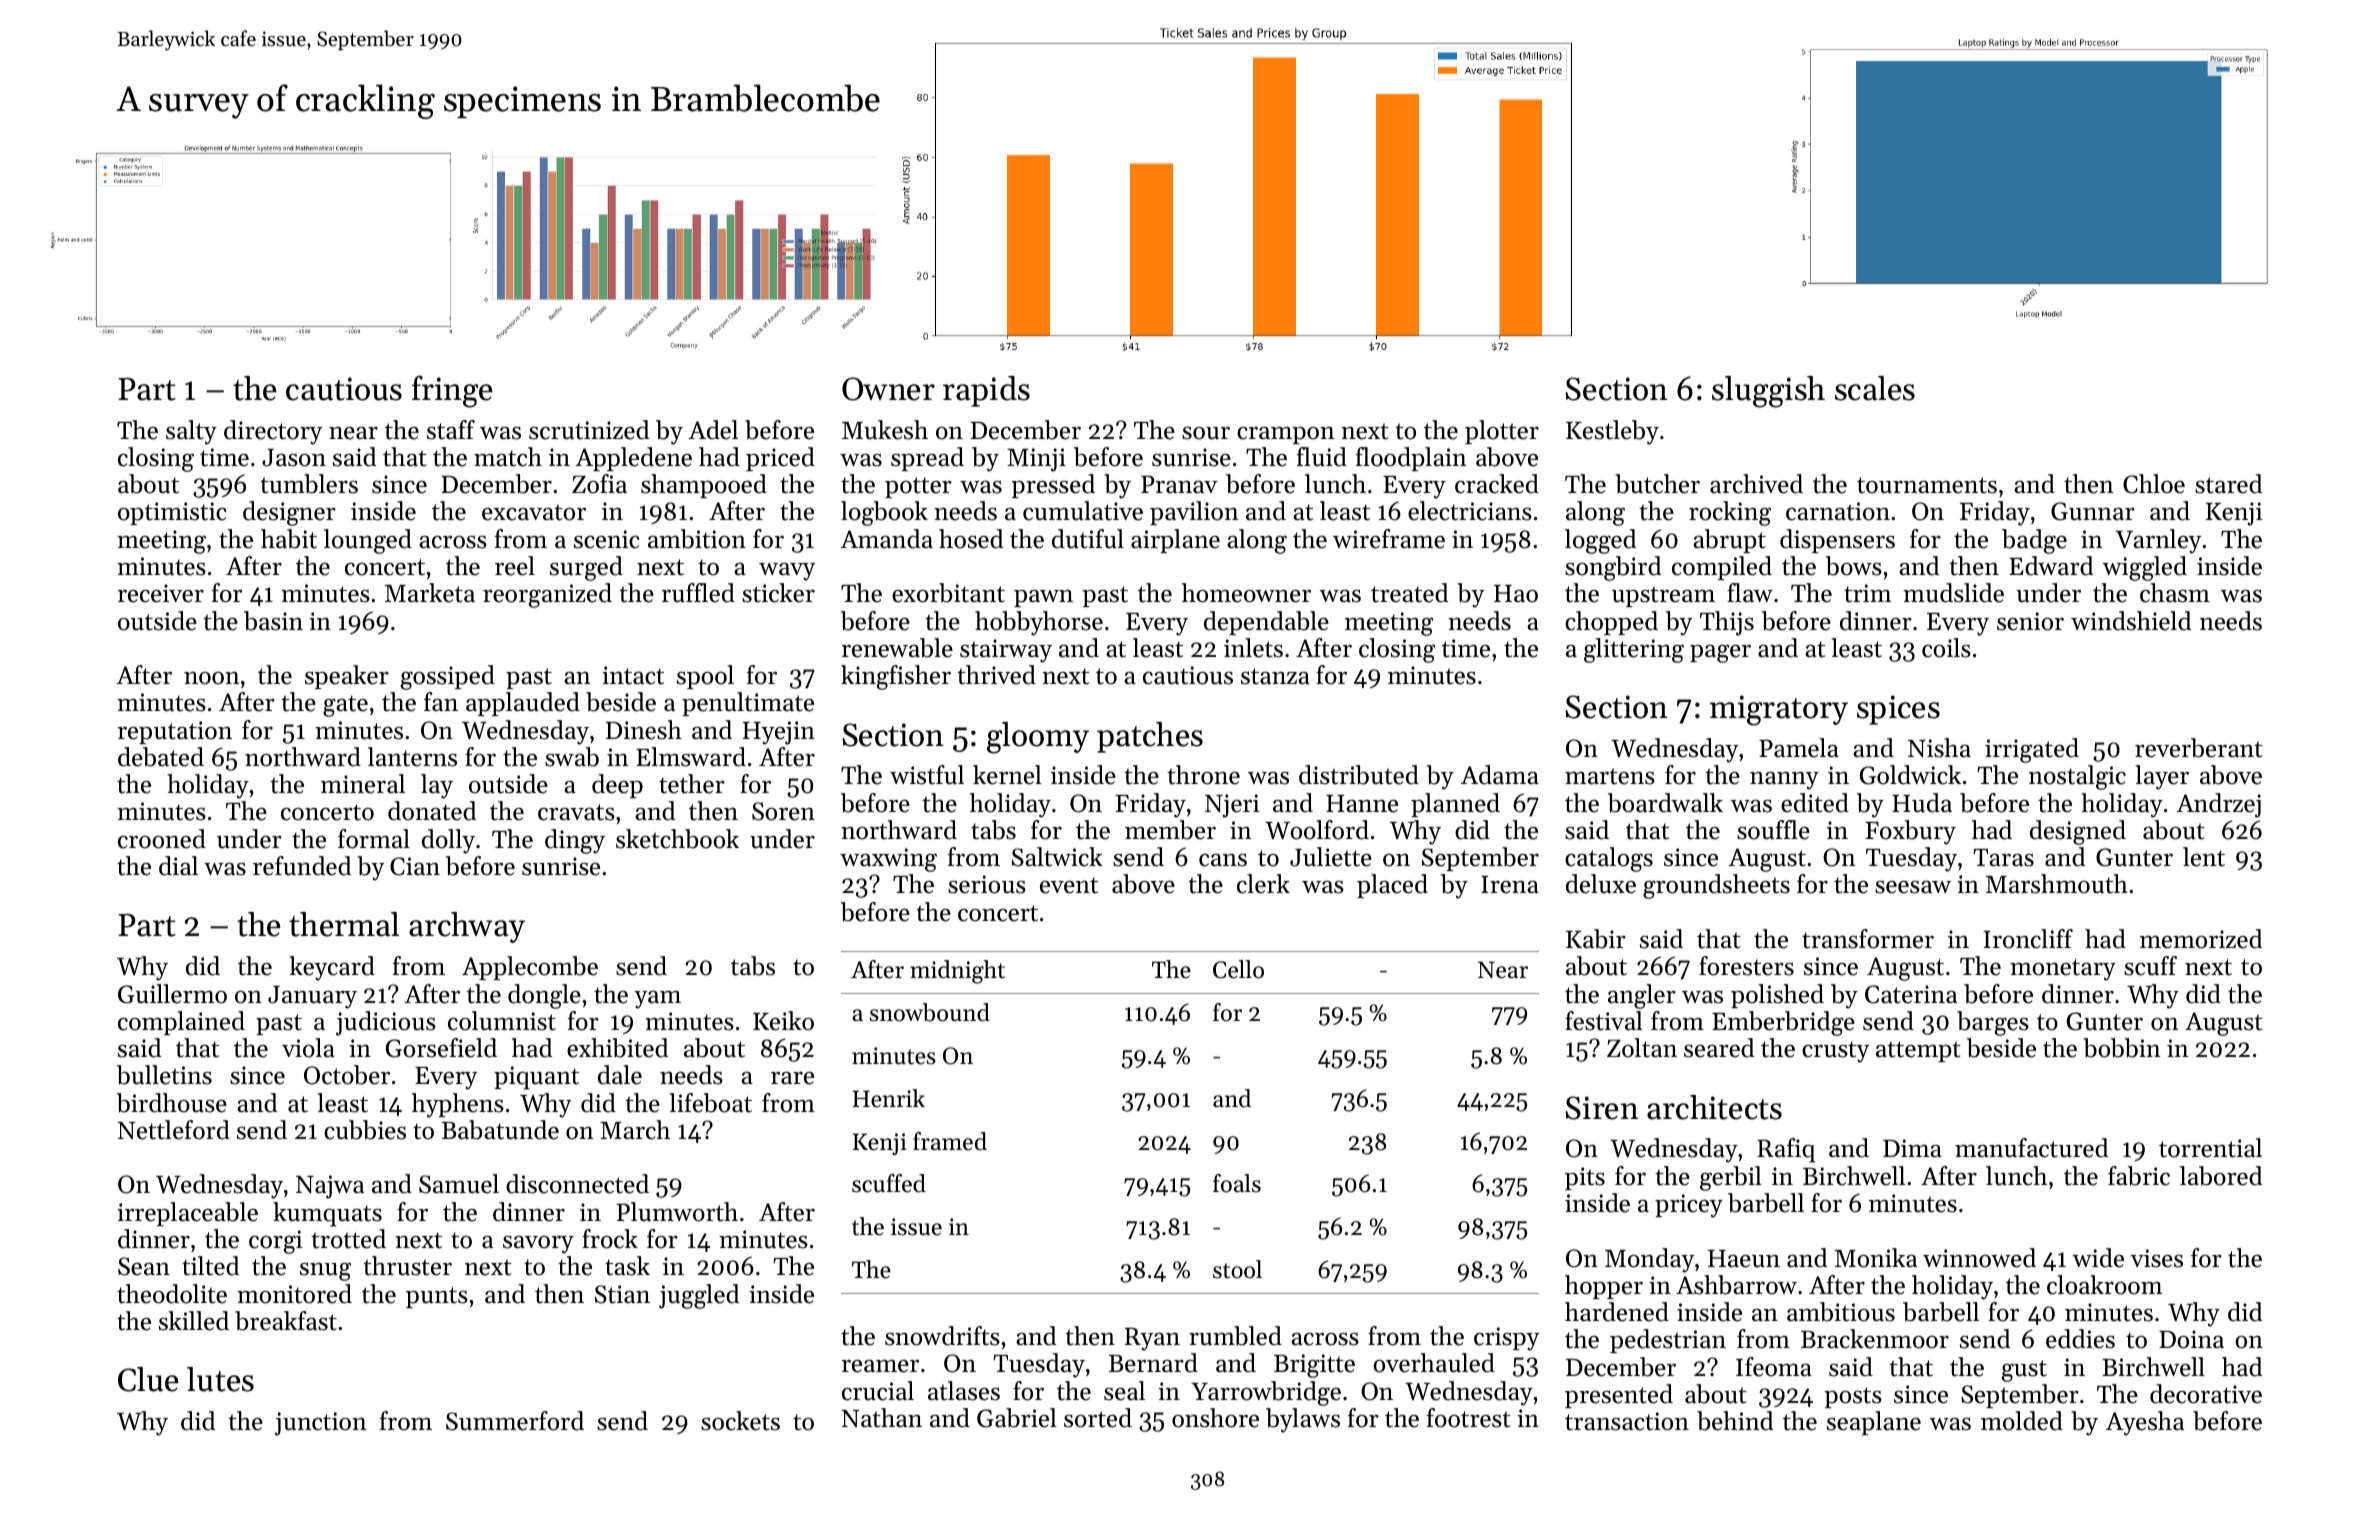 Image resolution: width=2380 pixels, height=1540 pixels. I want to click on exhibited, so click(617, 1048).
